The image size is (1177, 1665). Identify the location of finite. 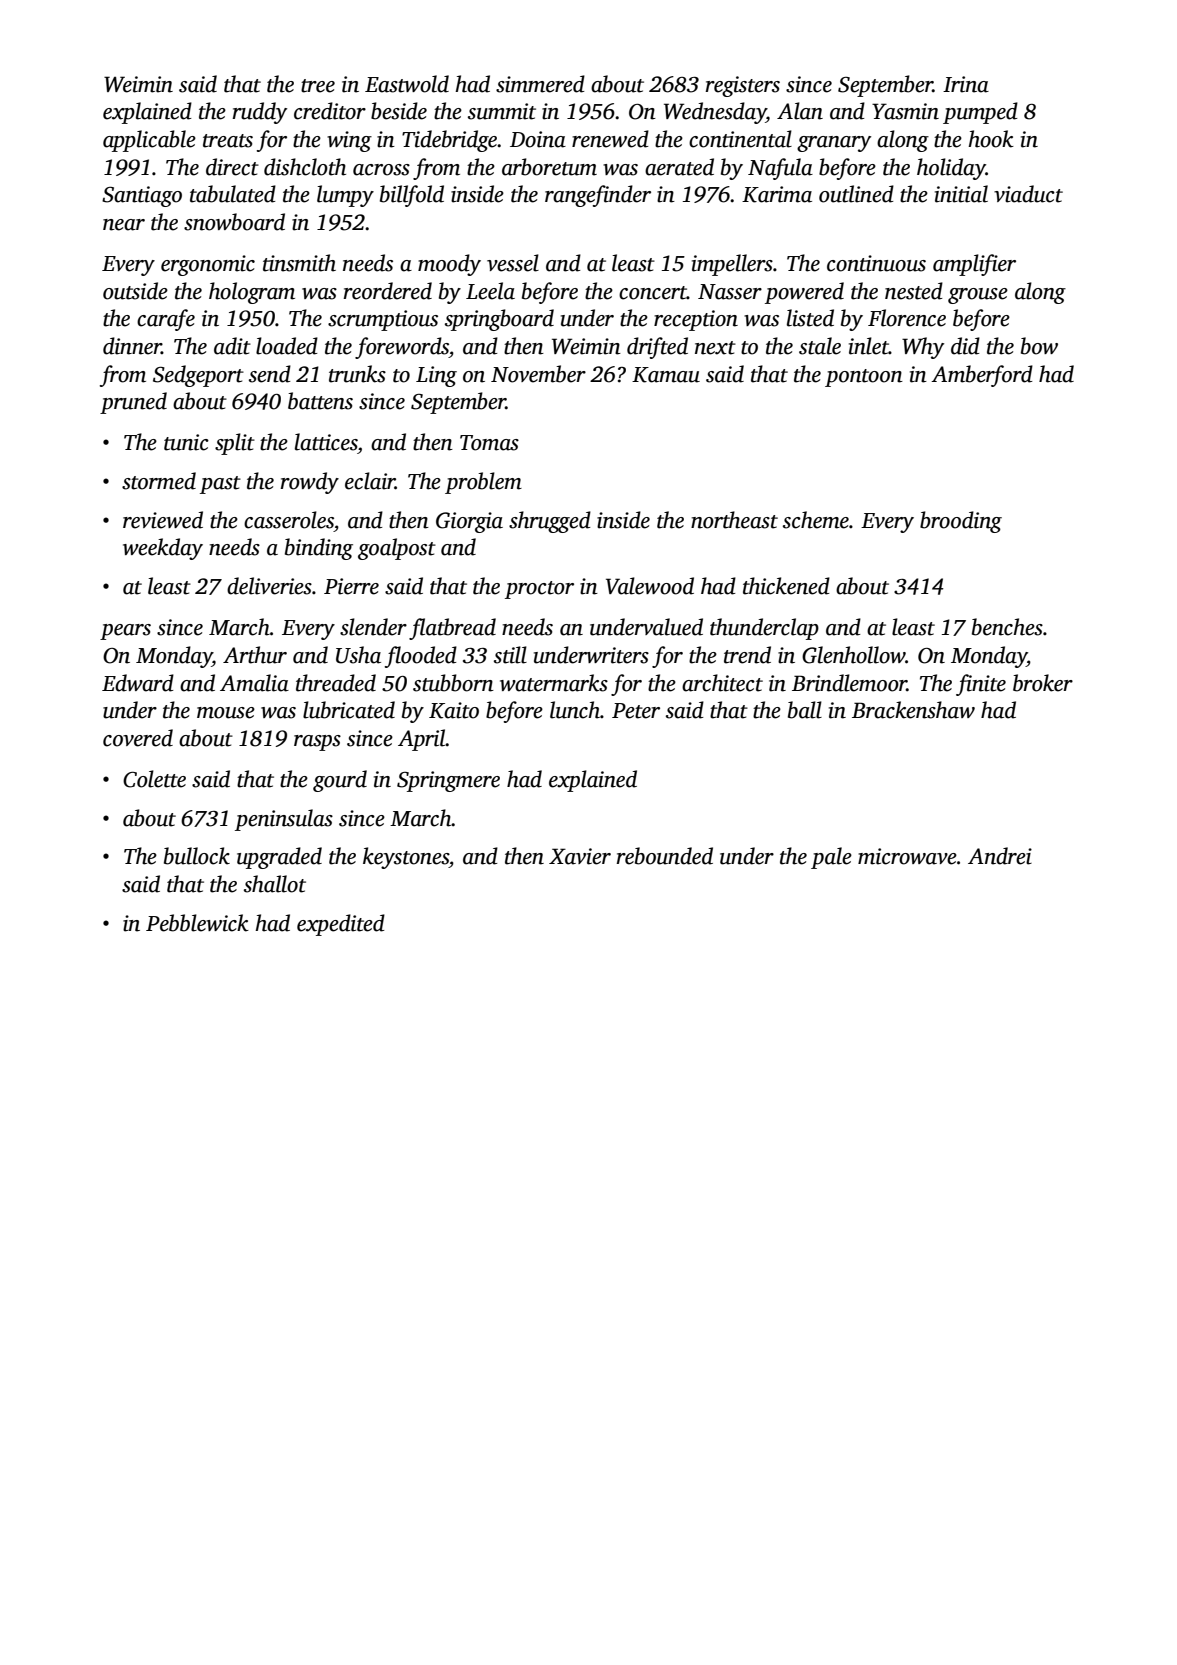
(981, 685).
